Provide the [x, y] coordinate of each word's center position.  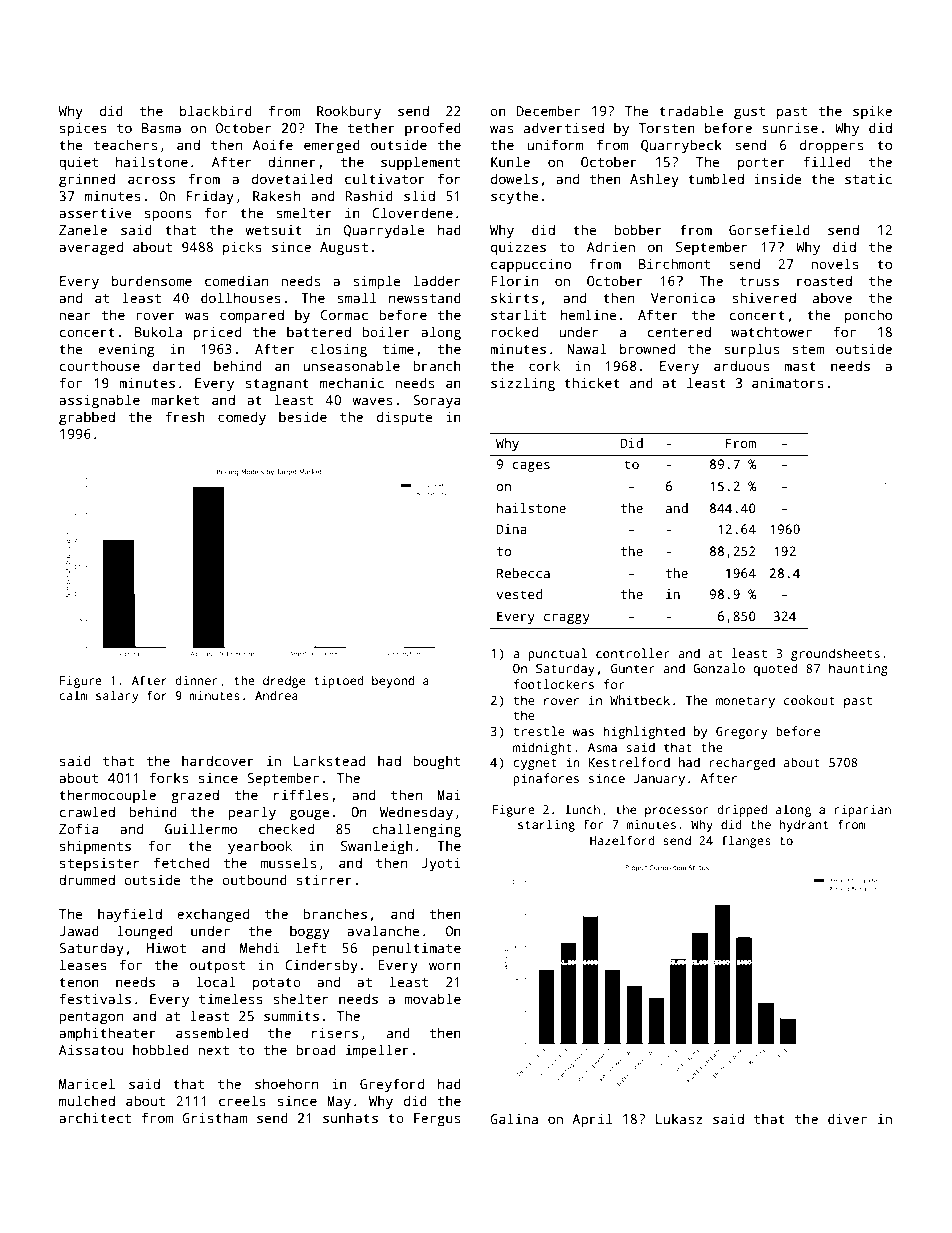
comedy [242, 418]
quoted [776, 669]
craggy [567, 619]
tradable [691, 110]
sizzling [523, 384]
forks [168, 777]
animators [788, 382]
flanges [746, 841]
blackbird [216, 110]
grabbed [87, 418]
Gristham [214, 1117]
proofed [433, 129]
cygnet [535, 764]
